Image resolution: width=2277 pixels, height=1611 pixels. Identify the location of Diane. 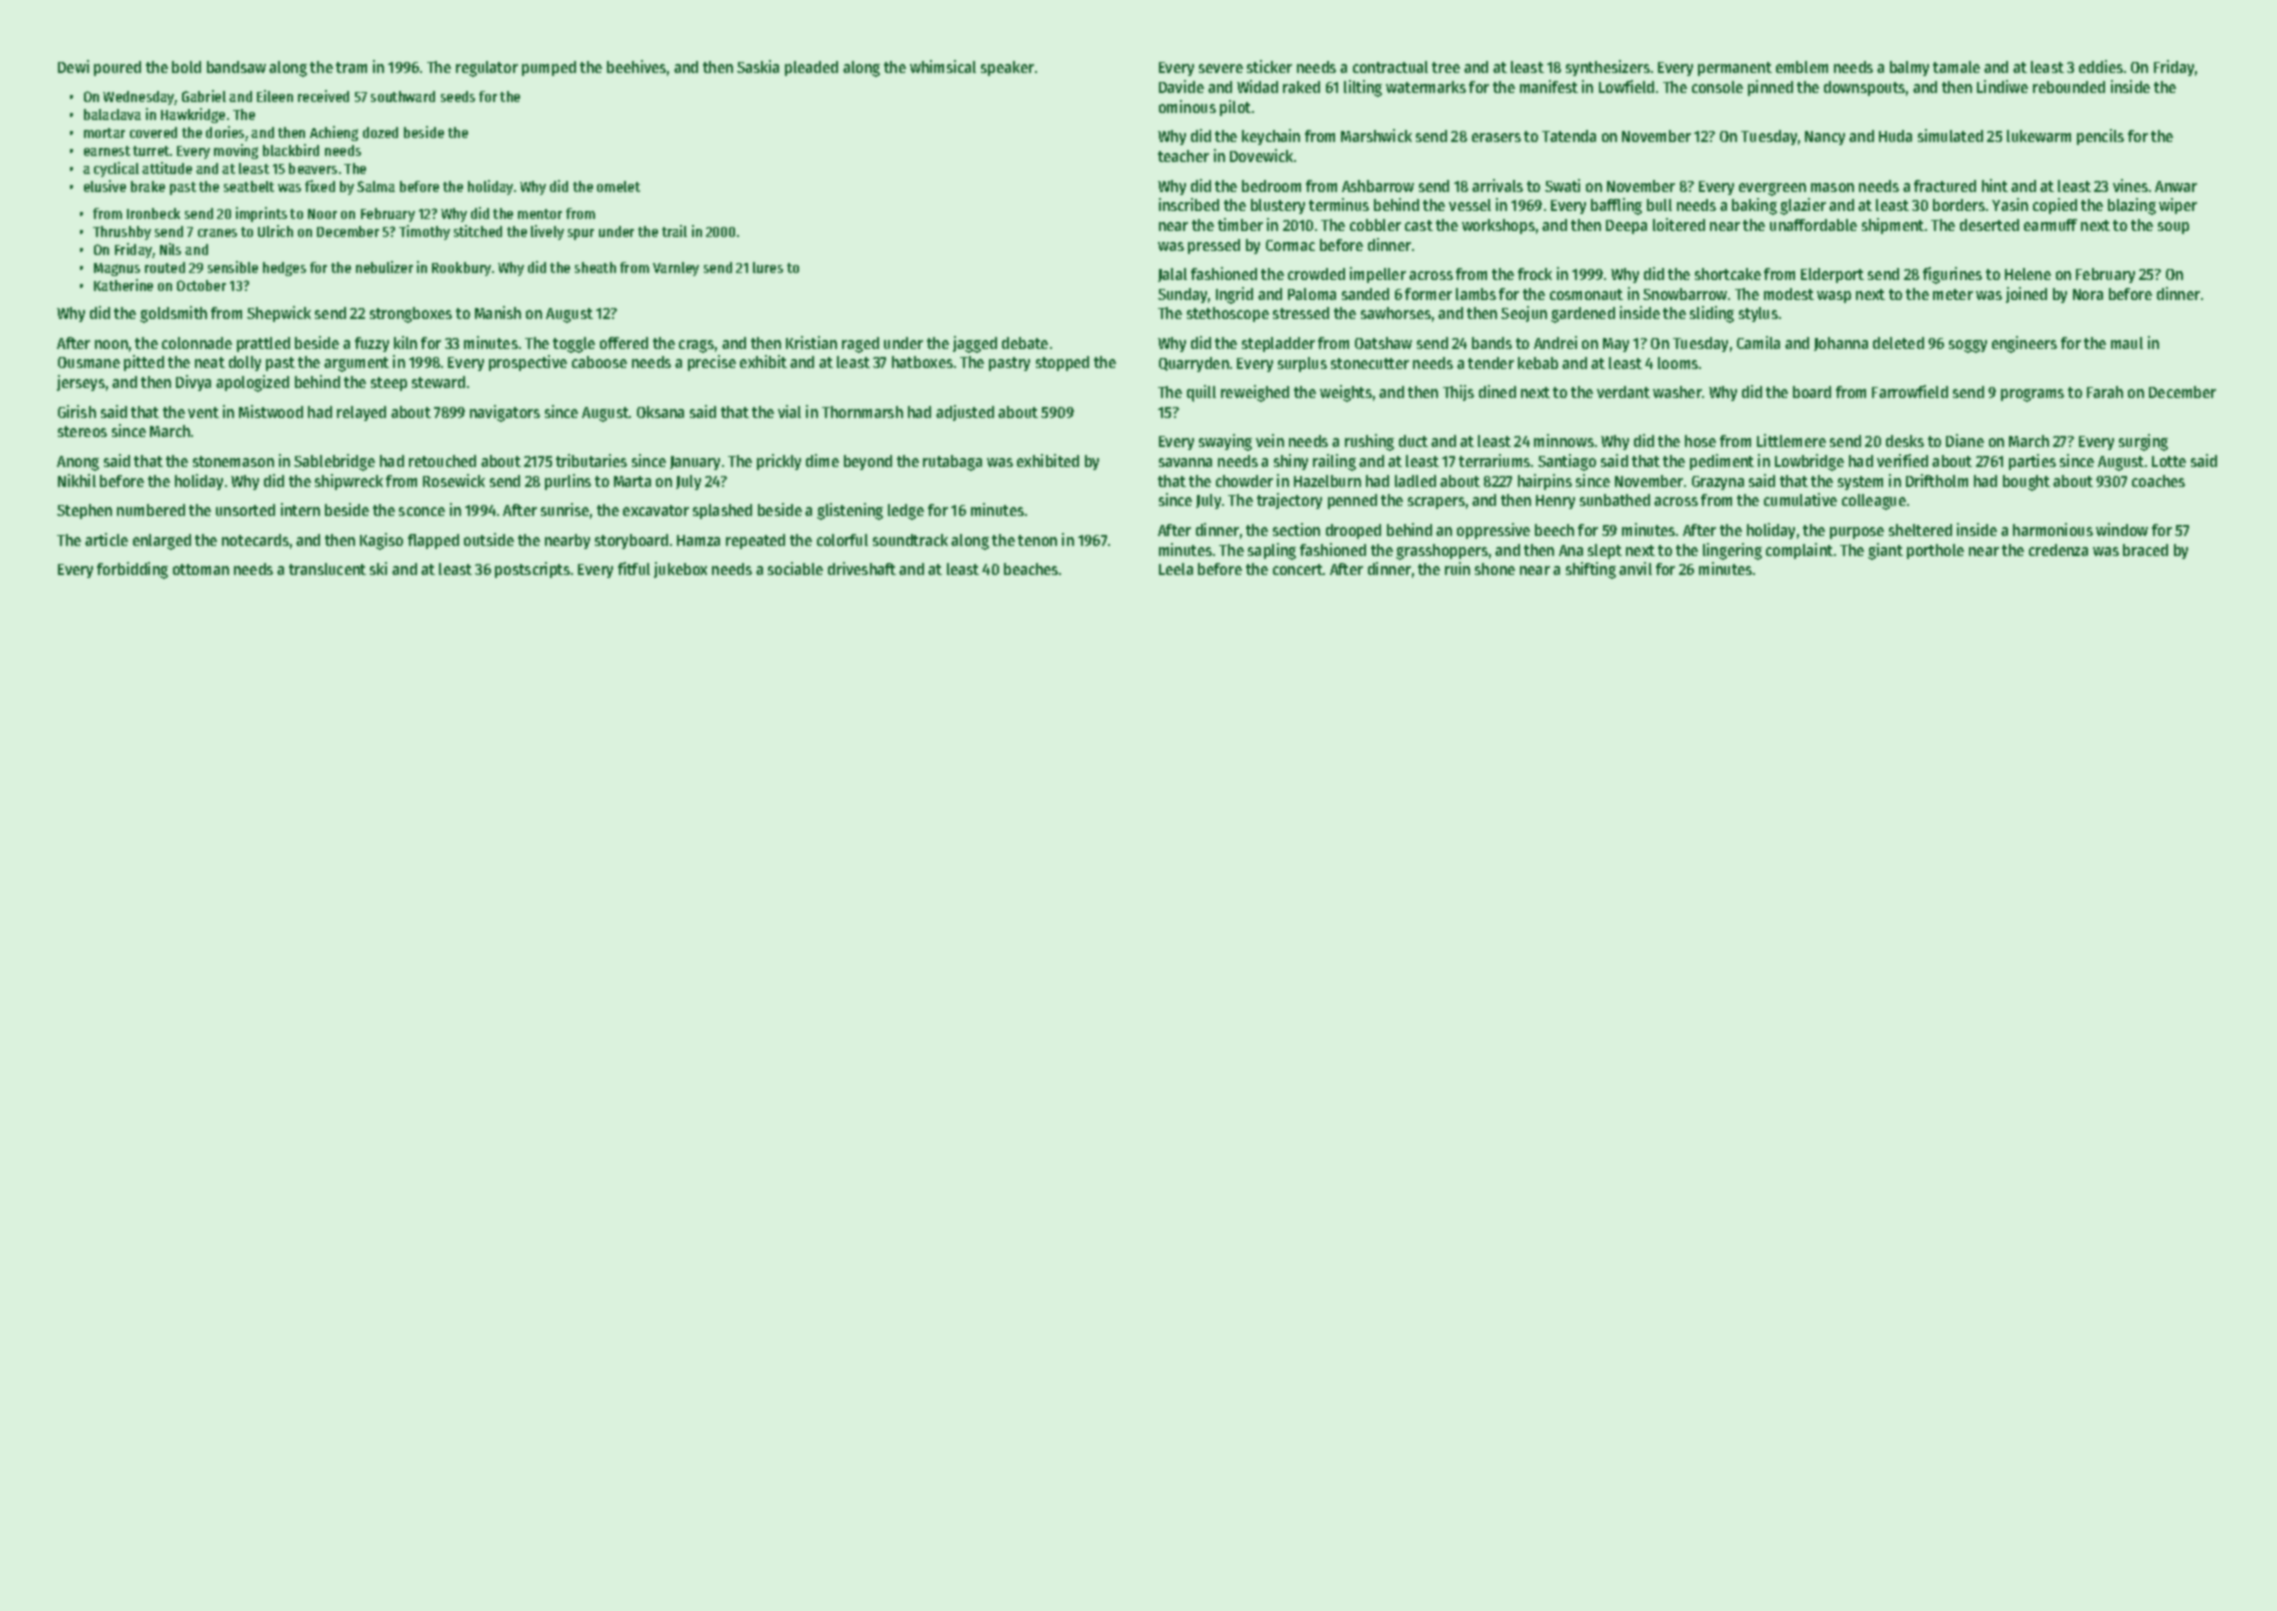
(1965, 440).
